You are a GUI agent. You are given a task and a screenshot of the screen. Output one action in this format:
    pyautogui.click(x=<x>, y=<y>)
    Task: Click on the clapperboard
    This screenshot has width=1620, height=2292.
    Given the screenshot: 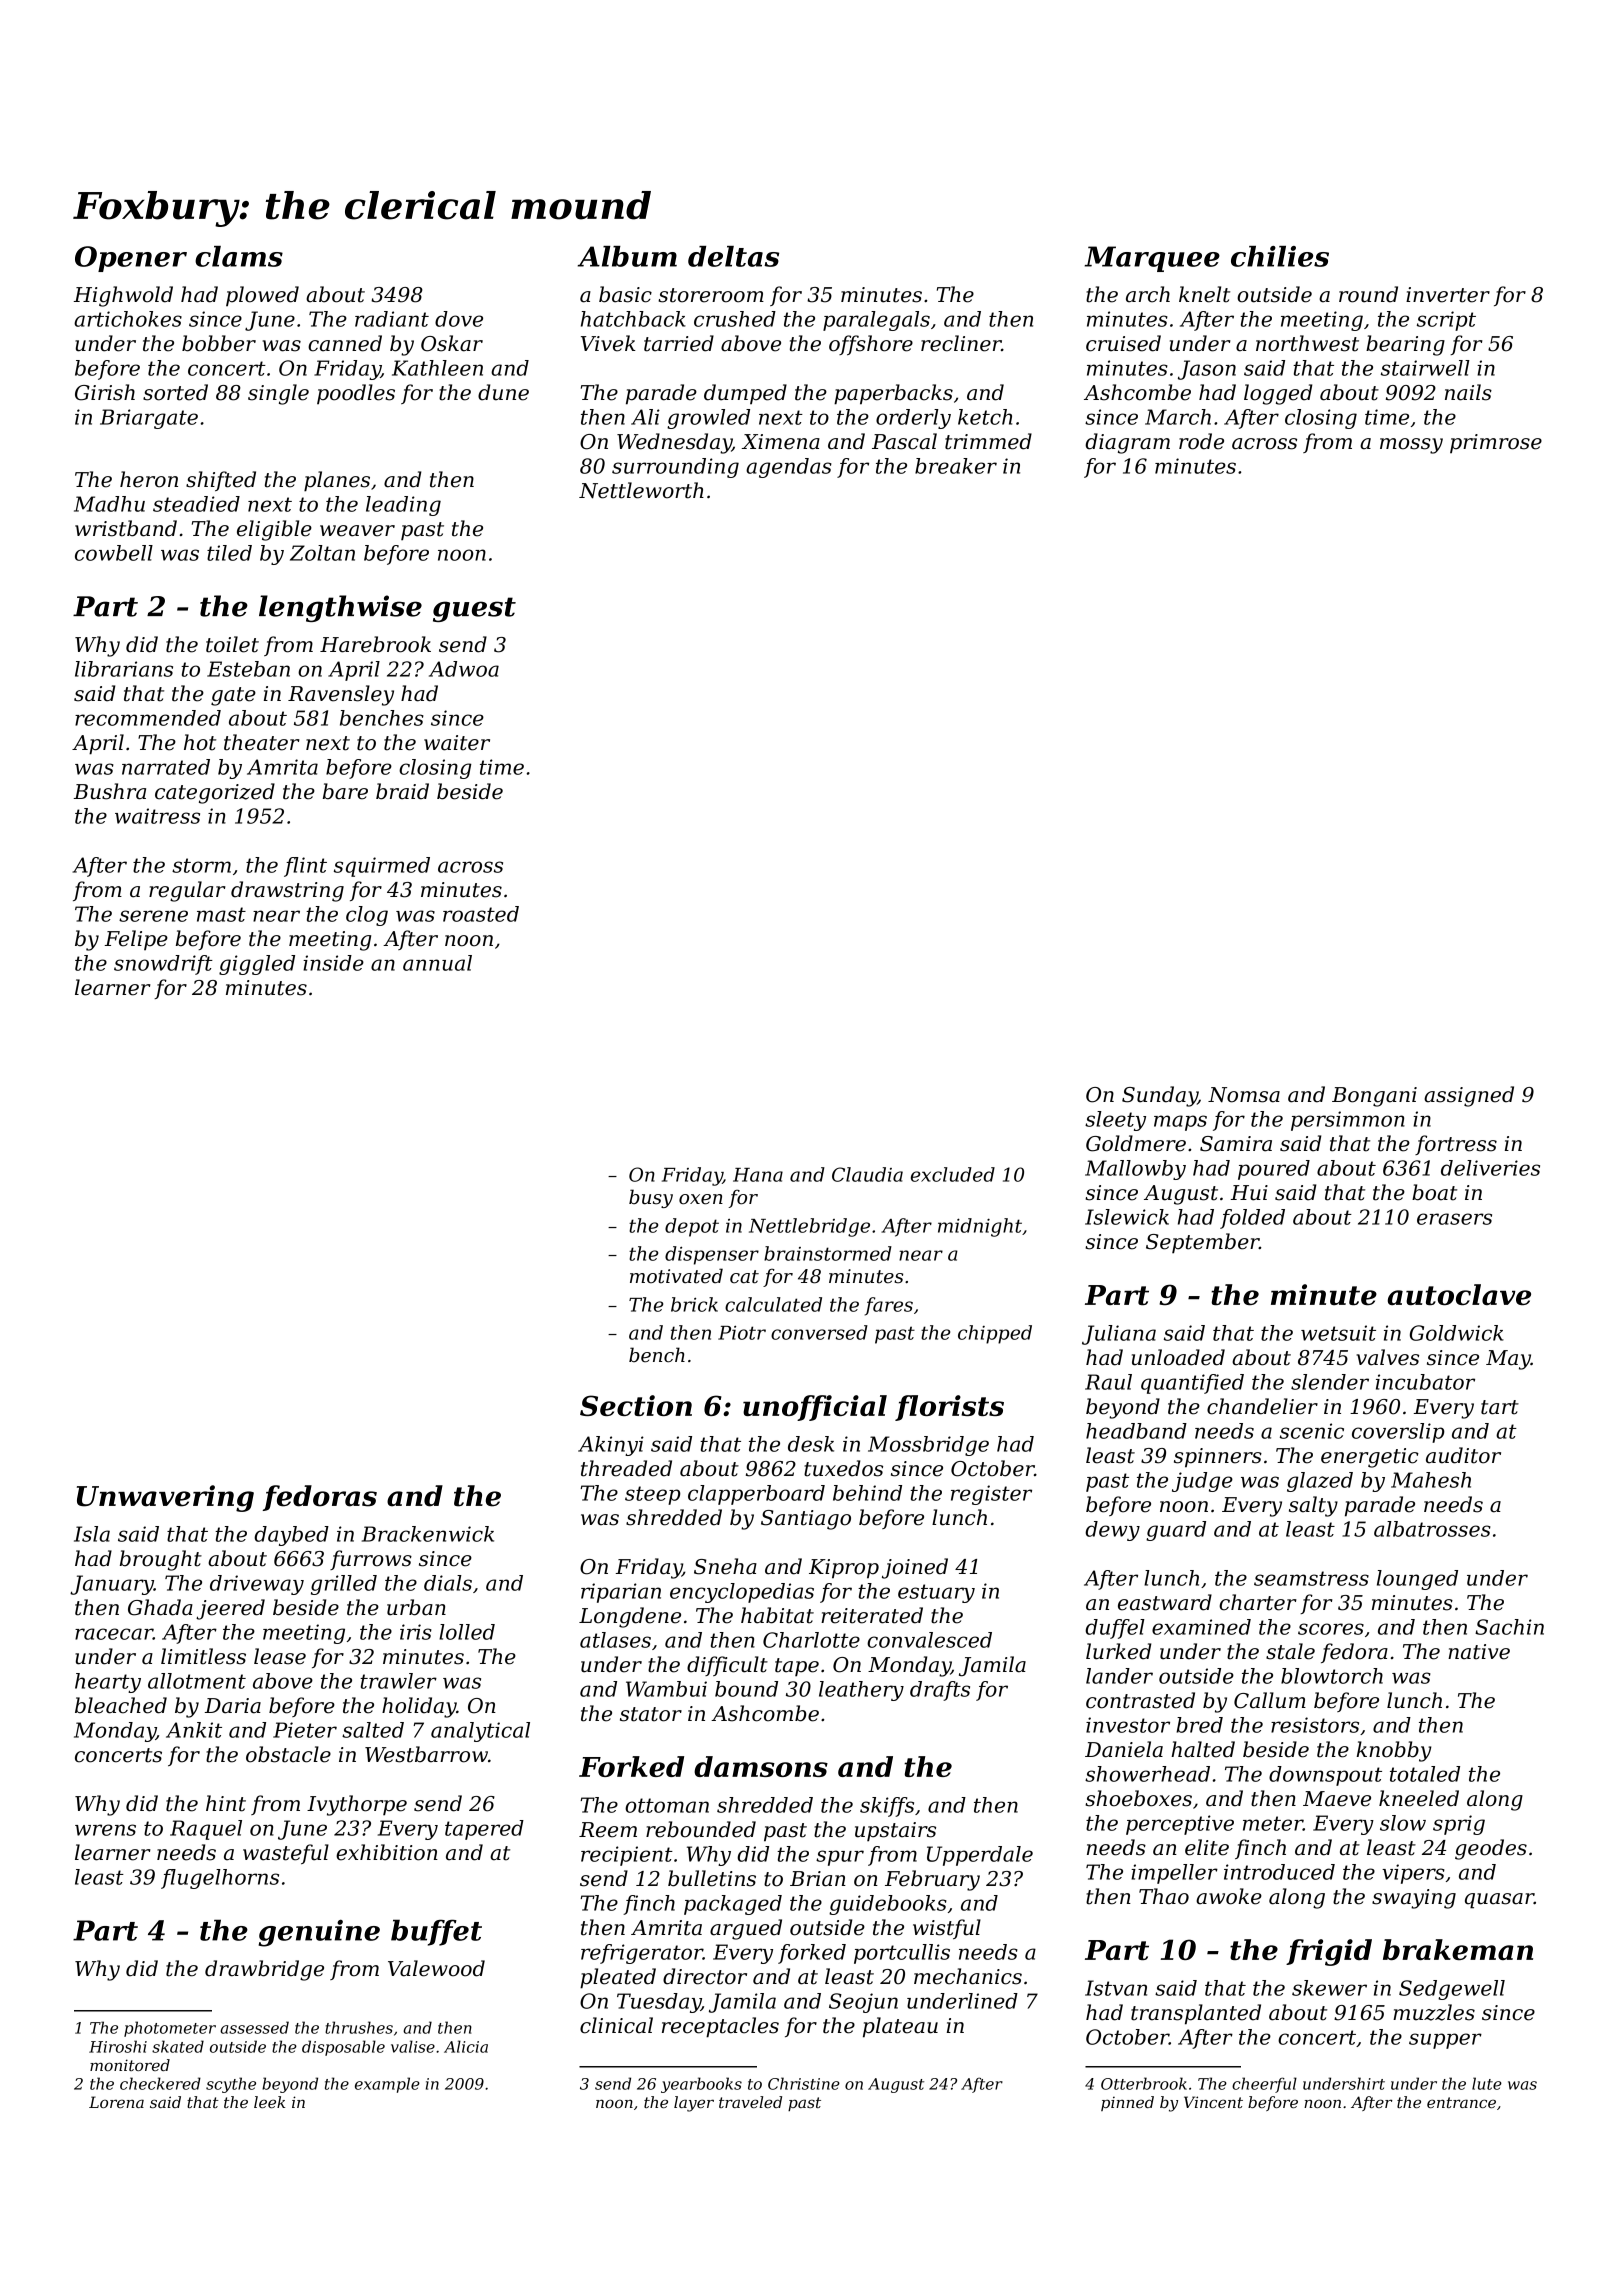 What is the action you would take?
    pyautogui.click(x=756, y=1495)
